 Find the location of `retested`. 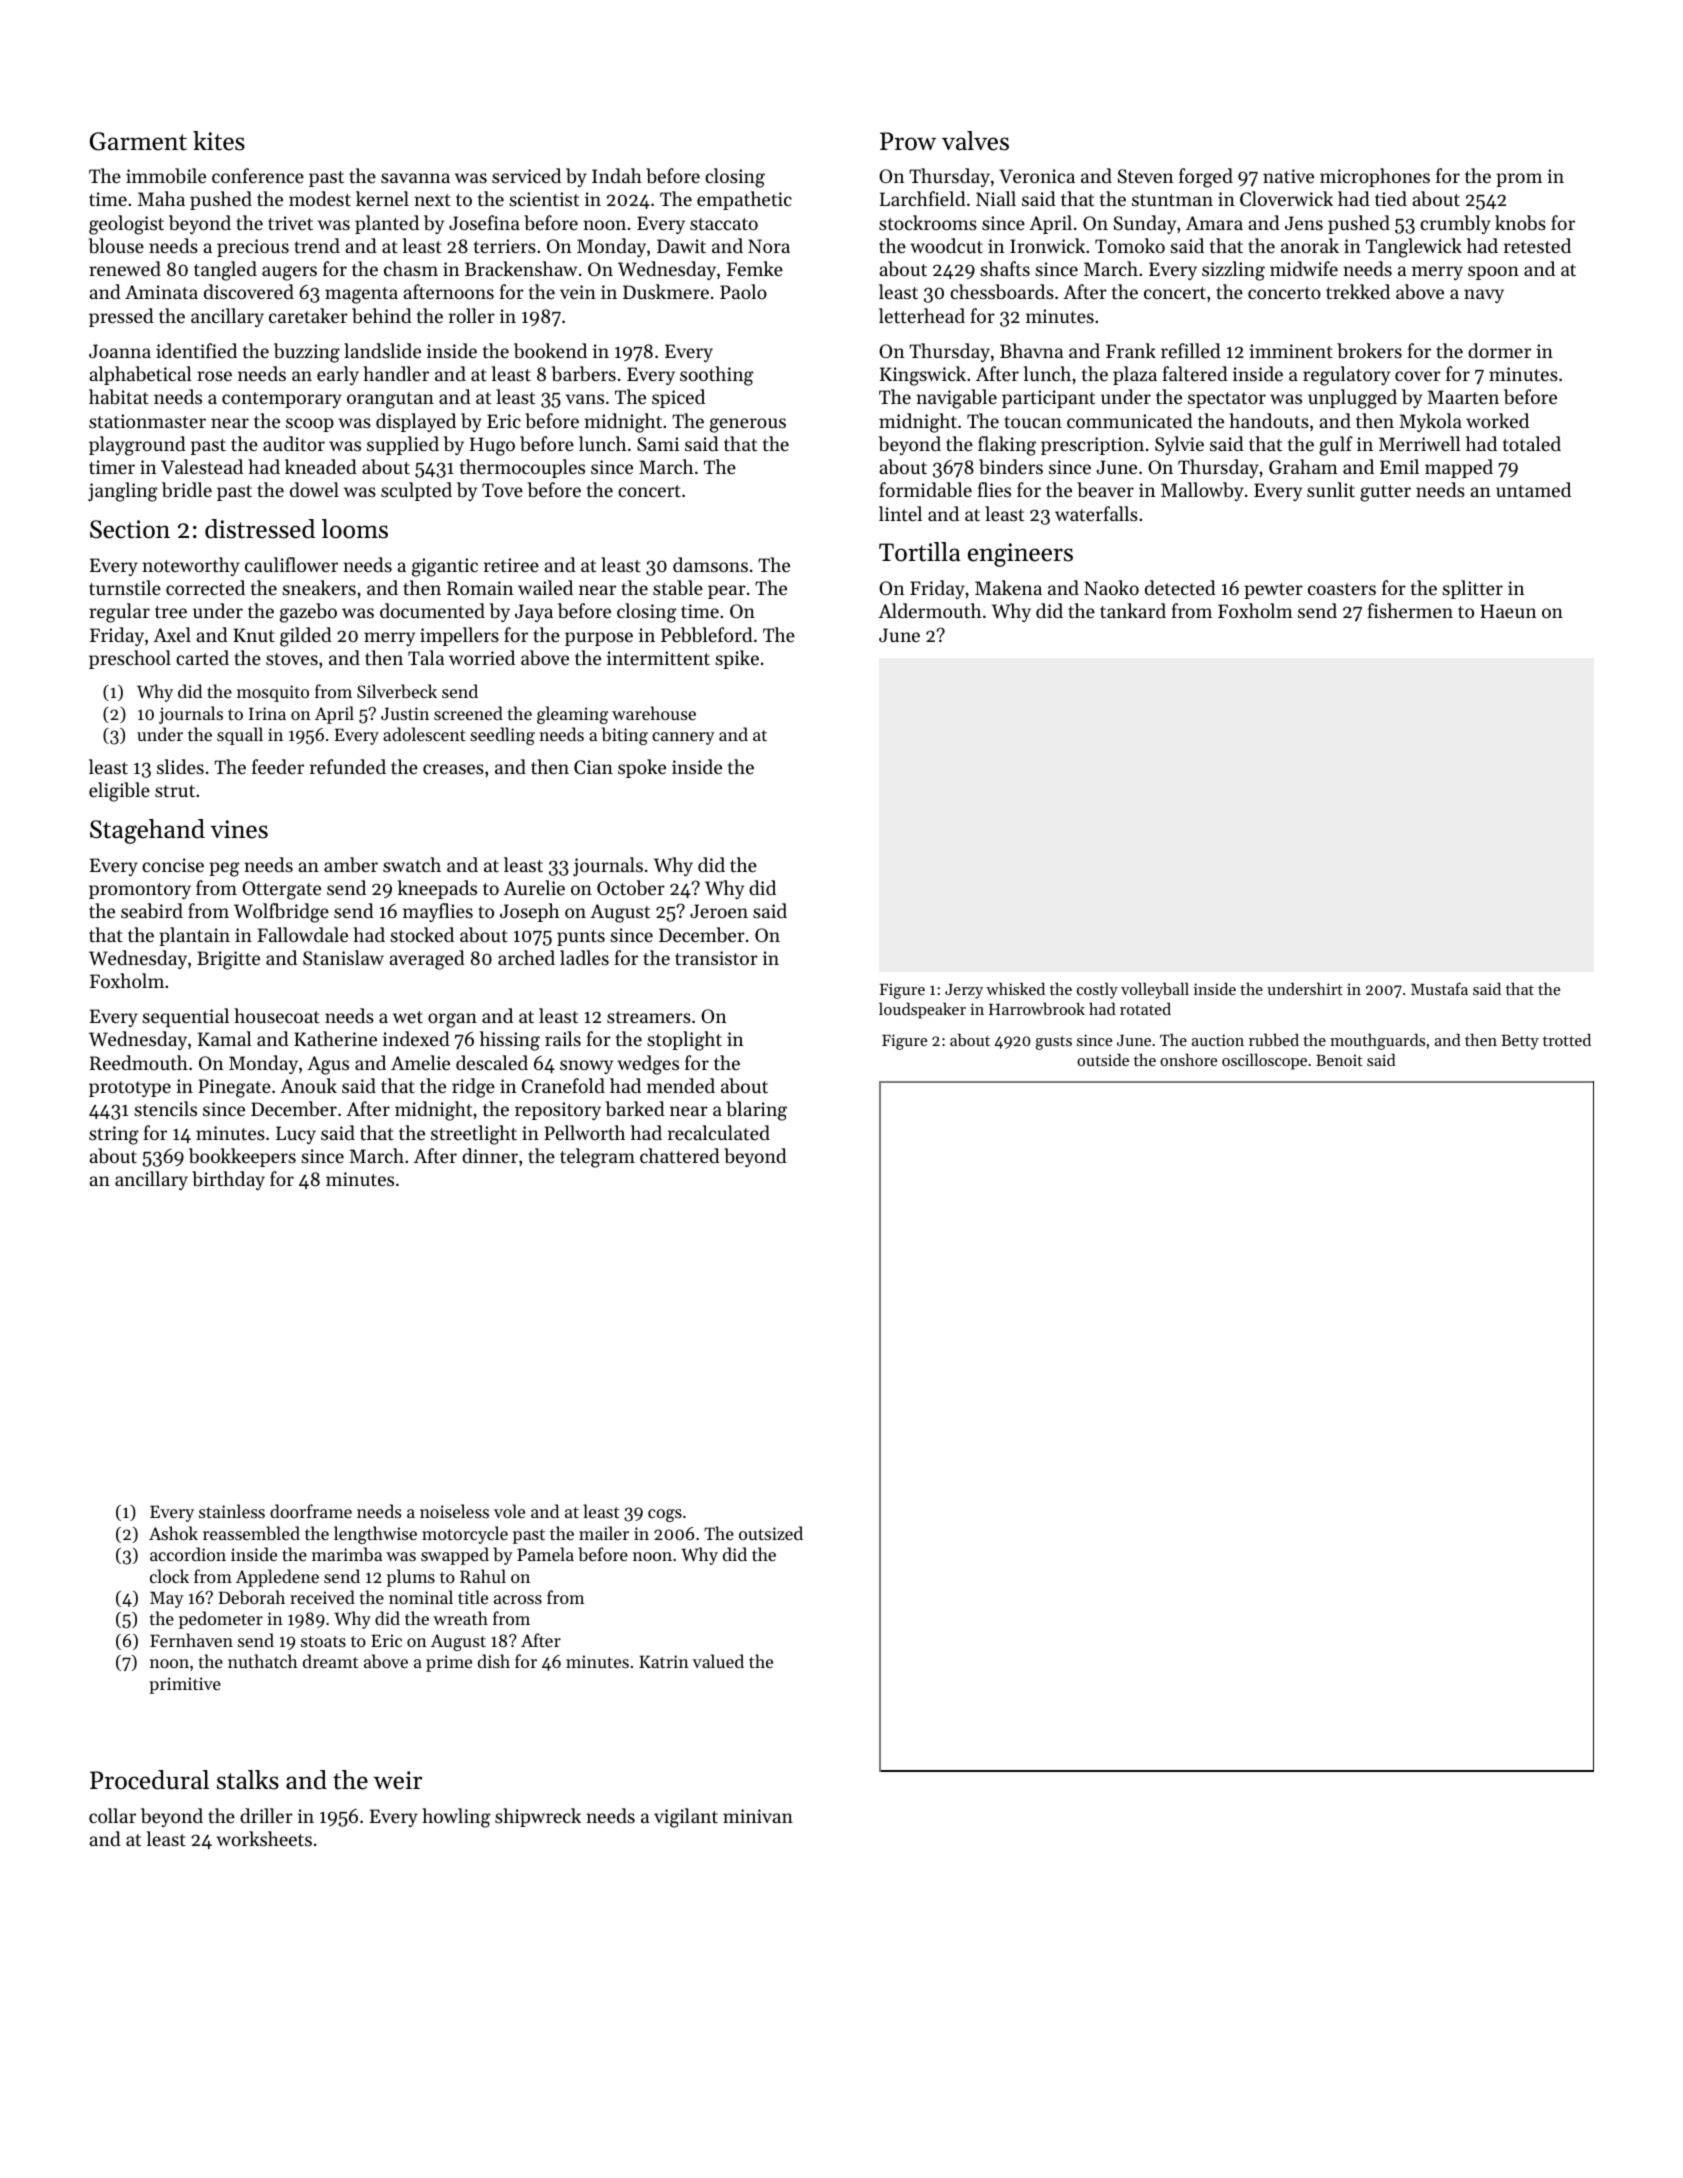

retested is located at coordinates (1537, 245).
